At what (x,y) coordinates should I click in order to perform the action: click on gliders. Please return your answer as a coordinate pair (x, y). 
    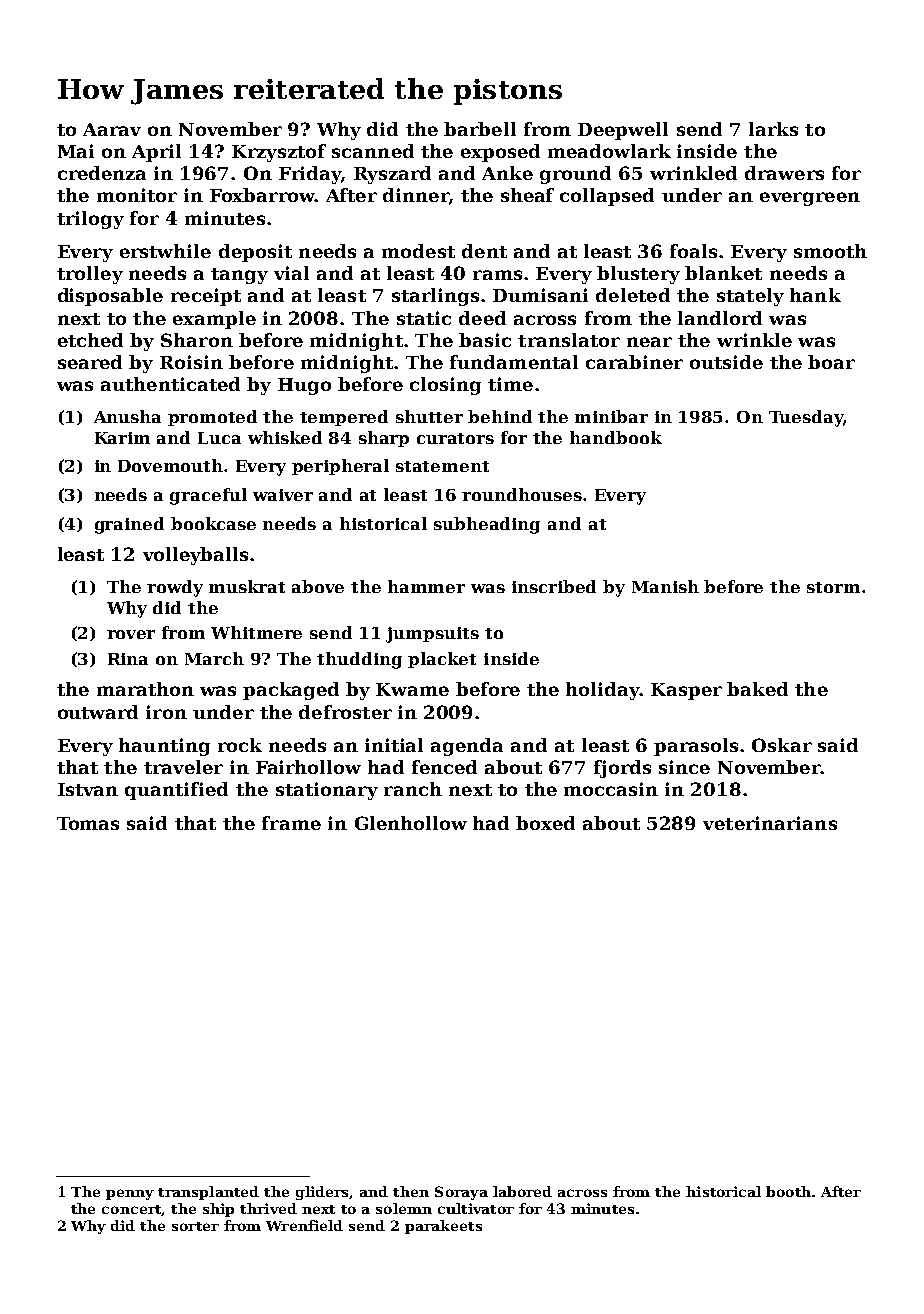
    Looking at the image, I should click on (322, 1193).
